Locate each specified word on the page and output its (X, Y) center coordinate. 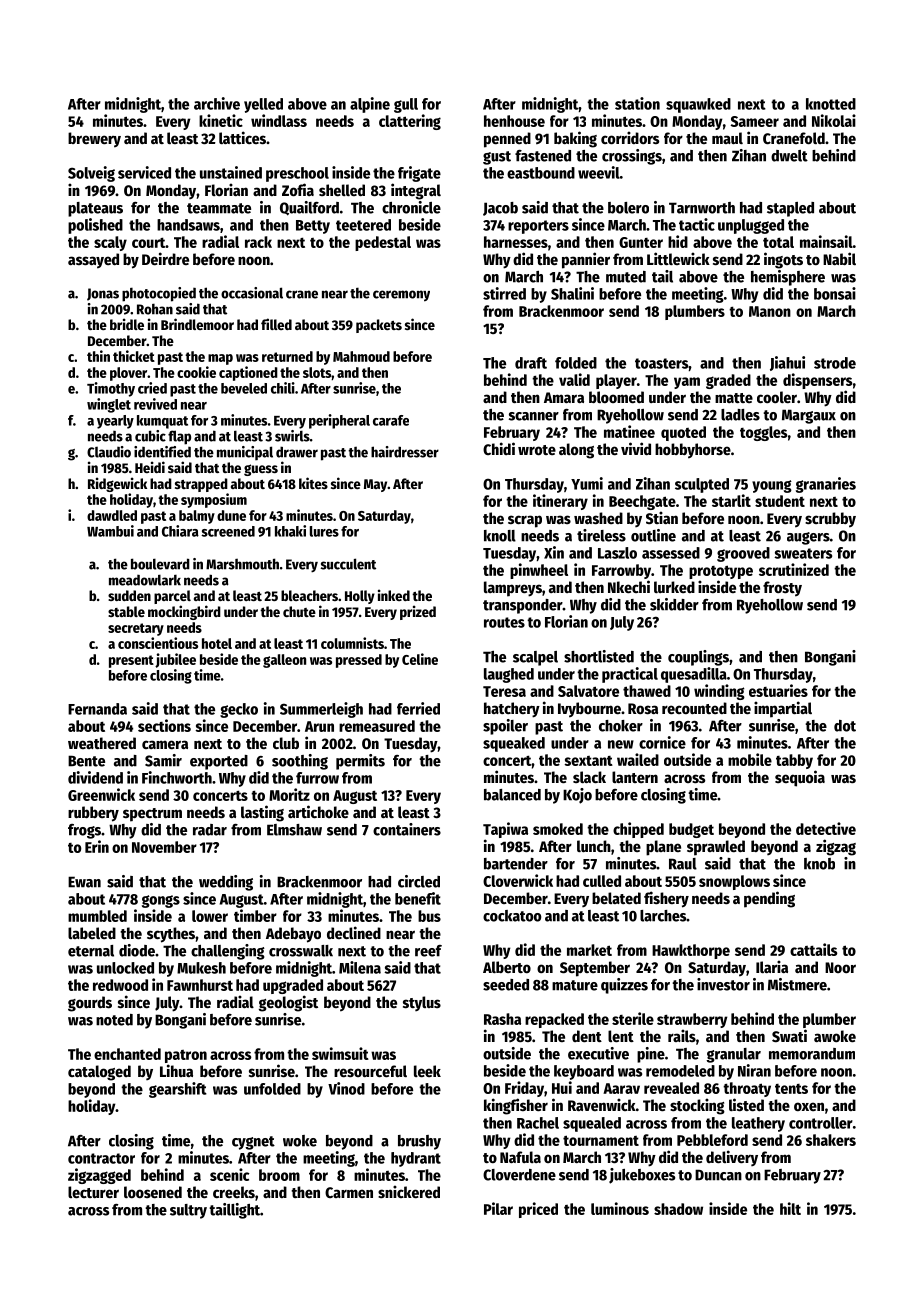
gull (406, 105)
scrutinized (794, 569)
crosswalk (301, 951)
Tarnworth (702, 208)
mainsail (826, 241)
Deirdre (165, 258)
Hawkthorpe (691, 951)
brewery (94, 140)
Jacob (500, 209)
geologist (288, 1003)
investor (723, 984)
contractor (101, 1158)
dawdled (112, 515)
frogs (84, 831)
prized (418, 612)
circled (419, 881)
